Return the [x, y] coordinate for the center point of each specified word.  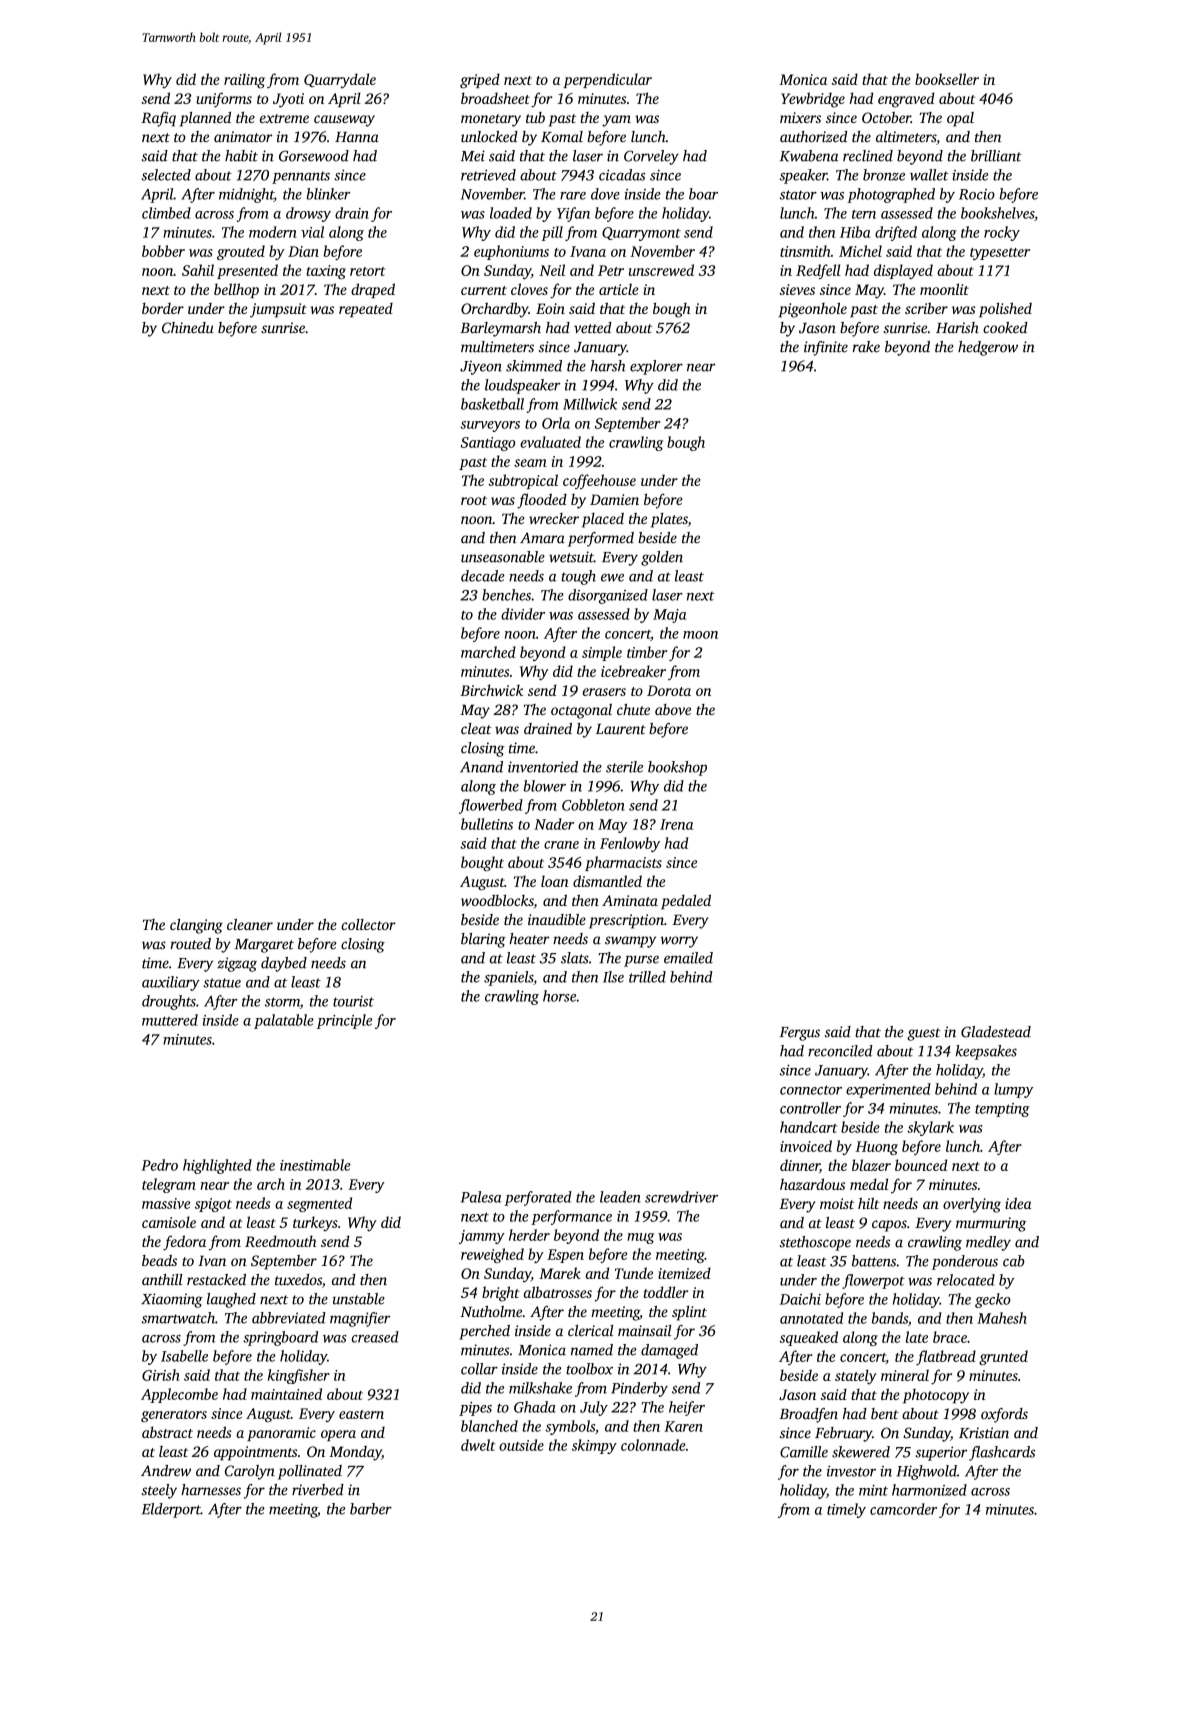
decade [483, 576]
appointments [256, 1453]
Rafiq [158, 119]
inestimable [315, 1165]
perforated [538, 1198]
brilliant [996, 156]
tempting [1002, 1110]
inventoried [543, 767]
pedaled [686, 902]
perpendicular [607, 80]
